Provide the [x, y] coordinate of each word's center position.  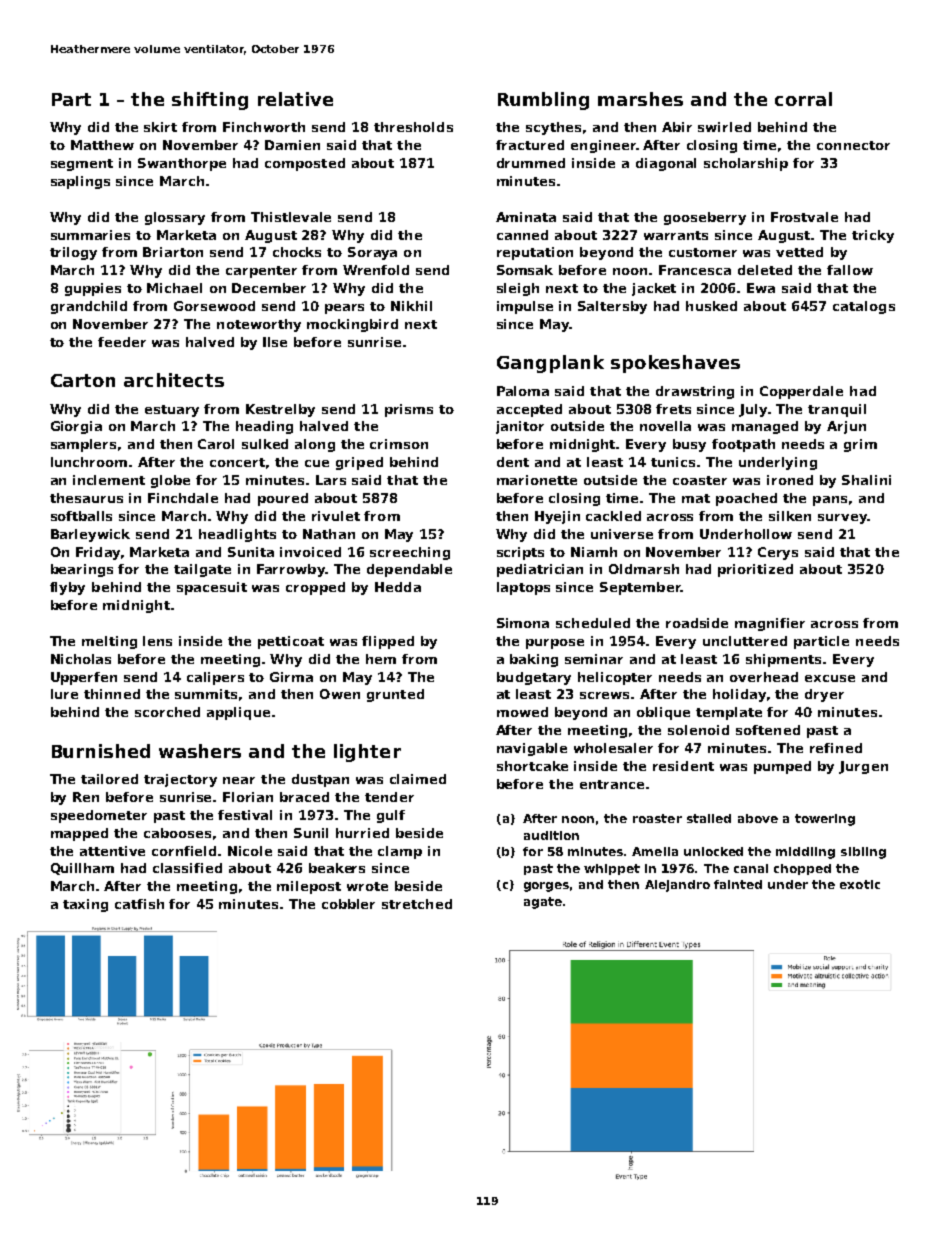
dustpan [320, 780]
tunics [673, 462]
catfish [139, 904]
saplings [80, 182]
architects [174, 380]
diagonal [666, 164]
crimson [399, 444]
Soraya [372, 253]
